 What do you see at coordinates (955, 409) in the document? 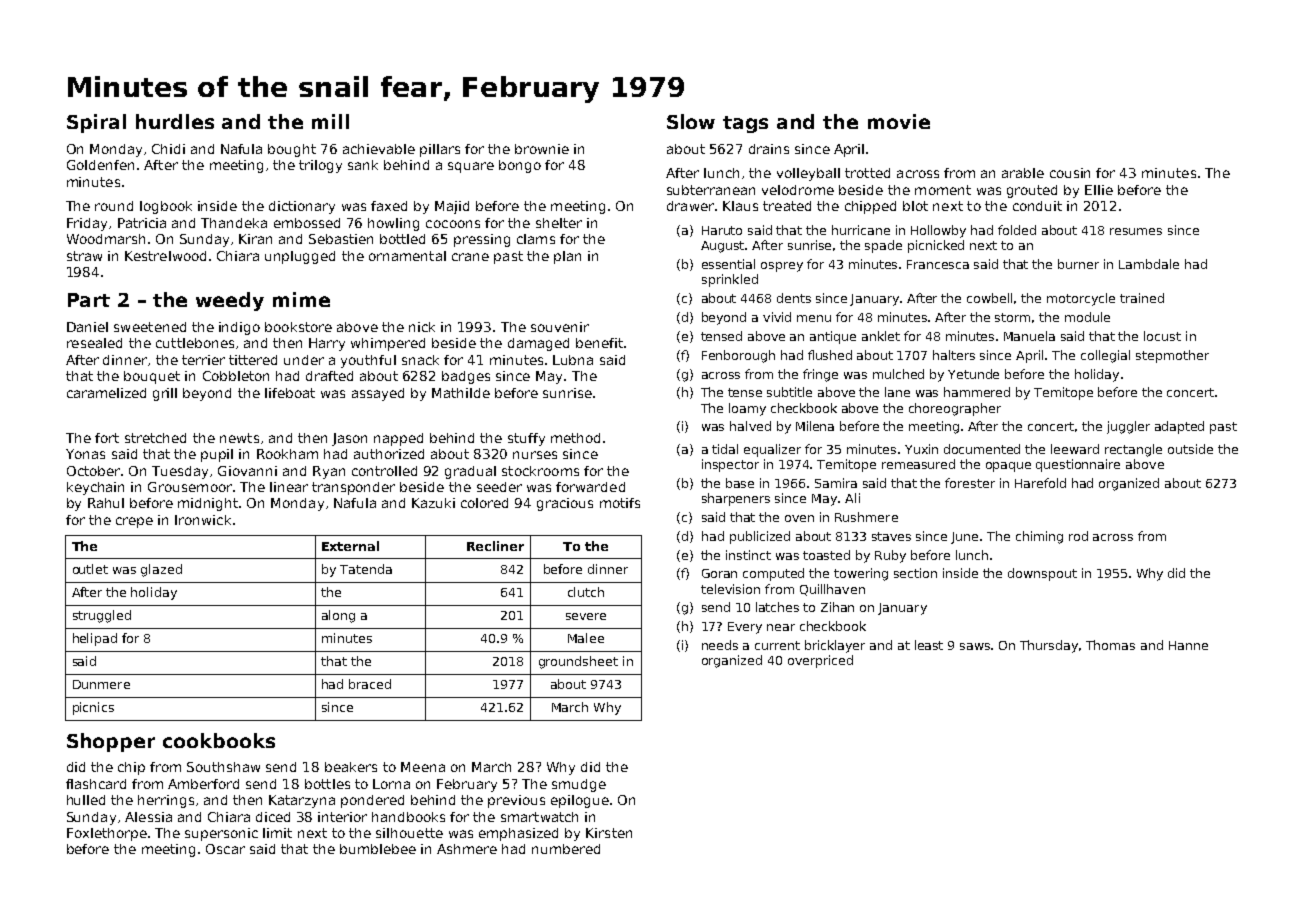
I see `choreographer` at bounding box center [955, 409].
